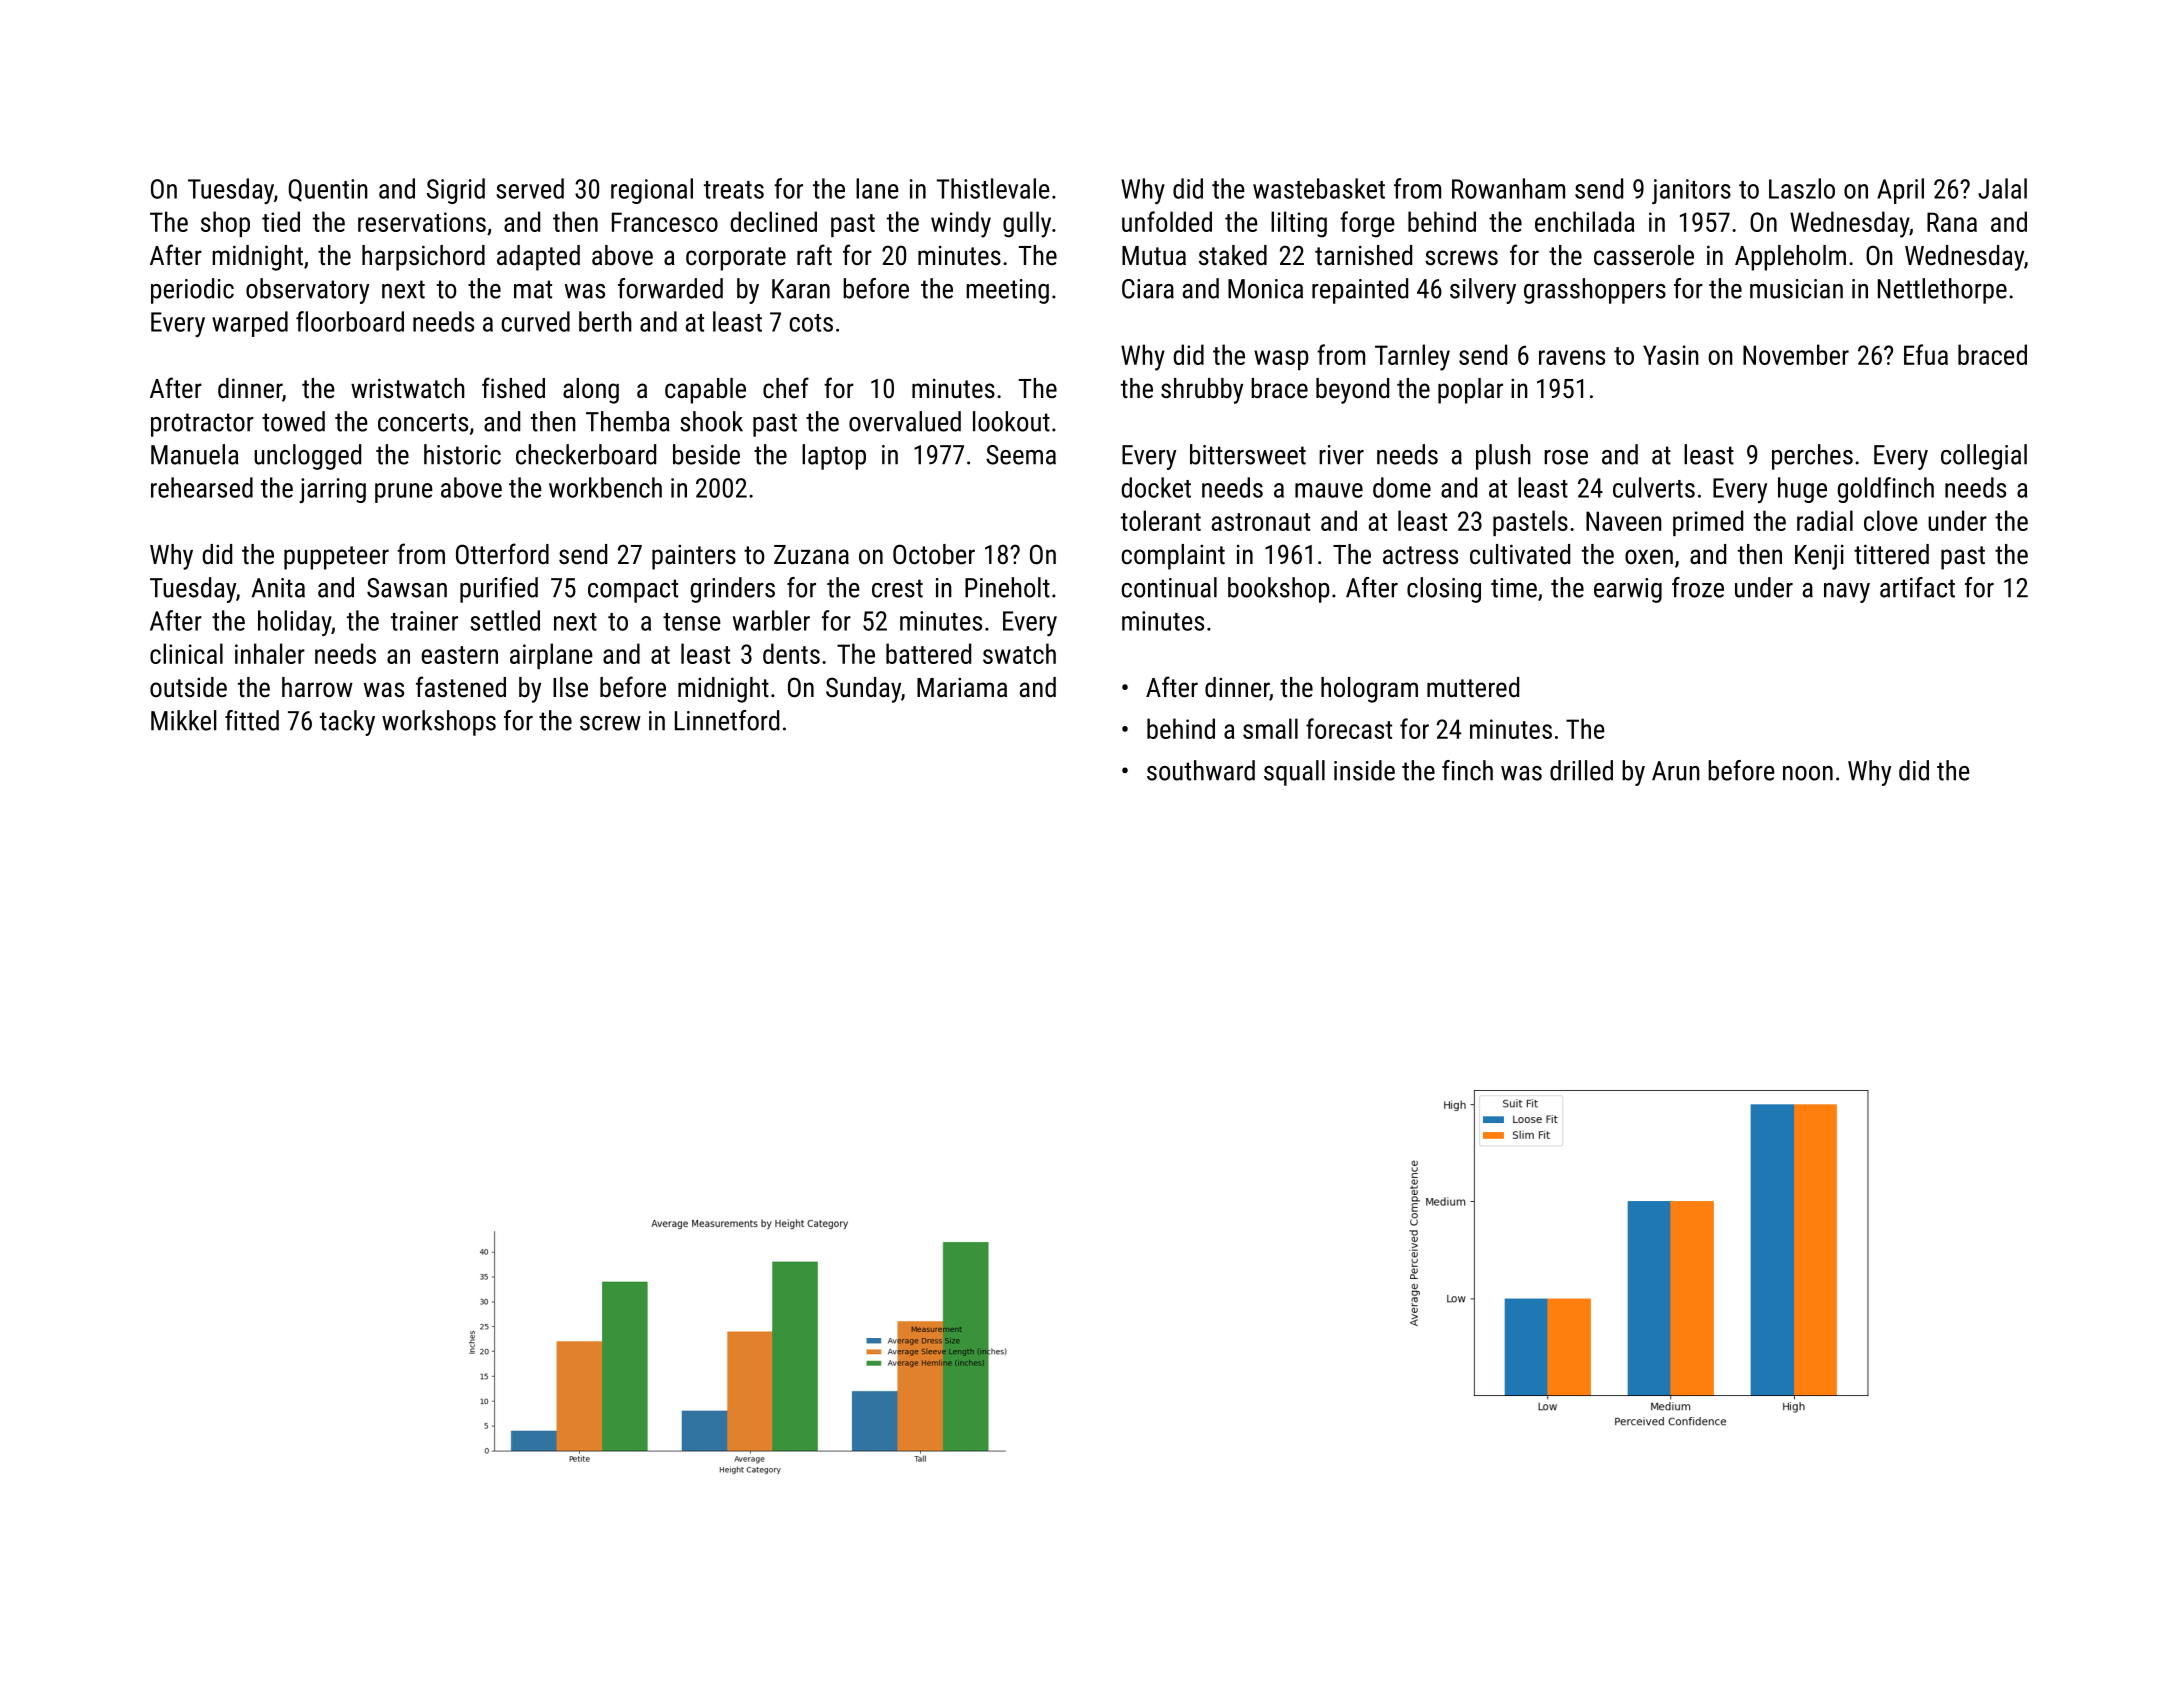 This screenshot has width=2178, height=1683. Describe the element at coordinates (771, 620) in the screenshot. I see `warbler` at that location.
